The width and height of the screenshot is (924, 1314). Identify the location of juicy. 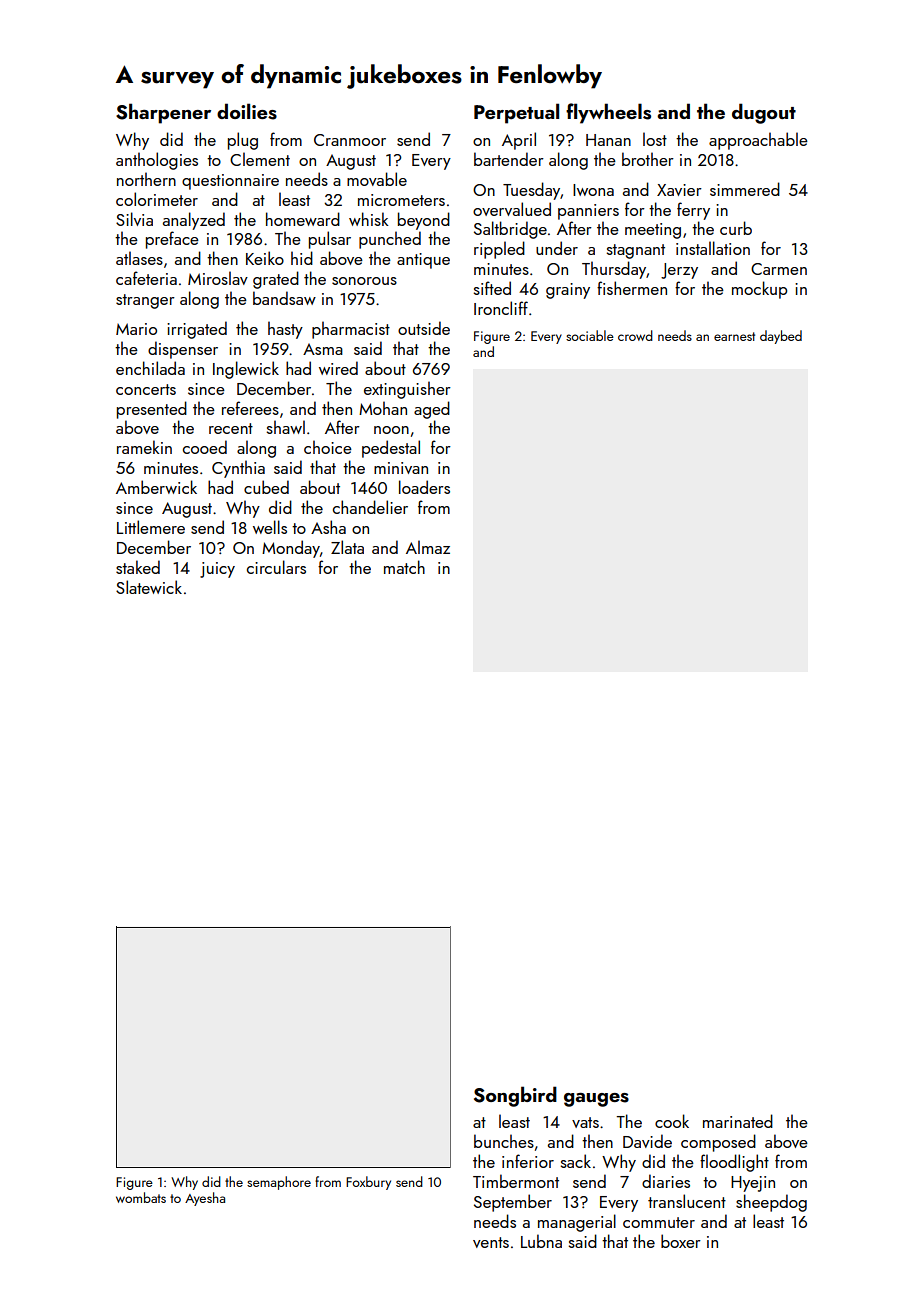
(217, 570).
